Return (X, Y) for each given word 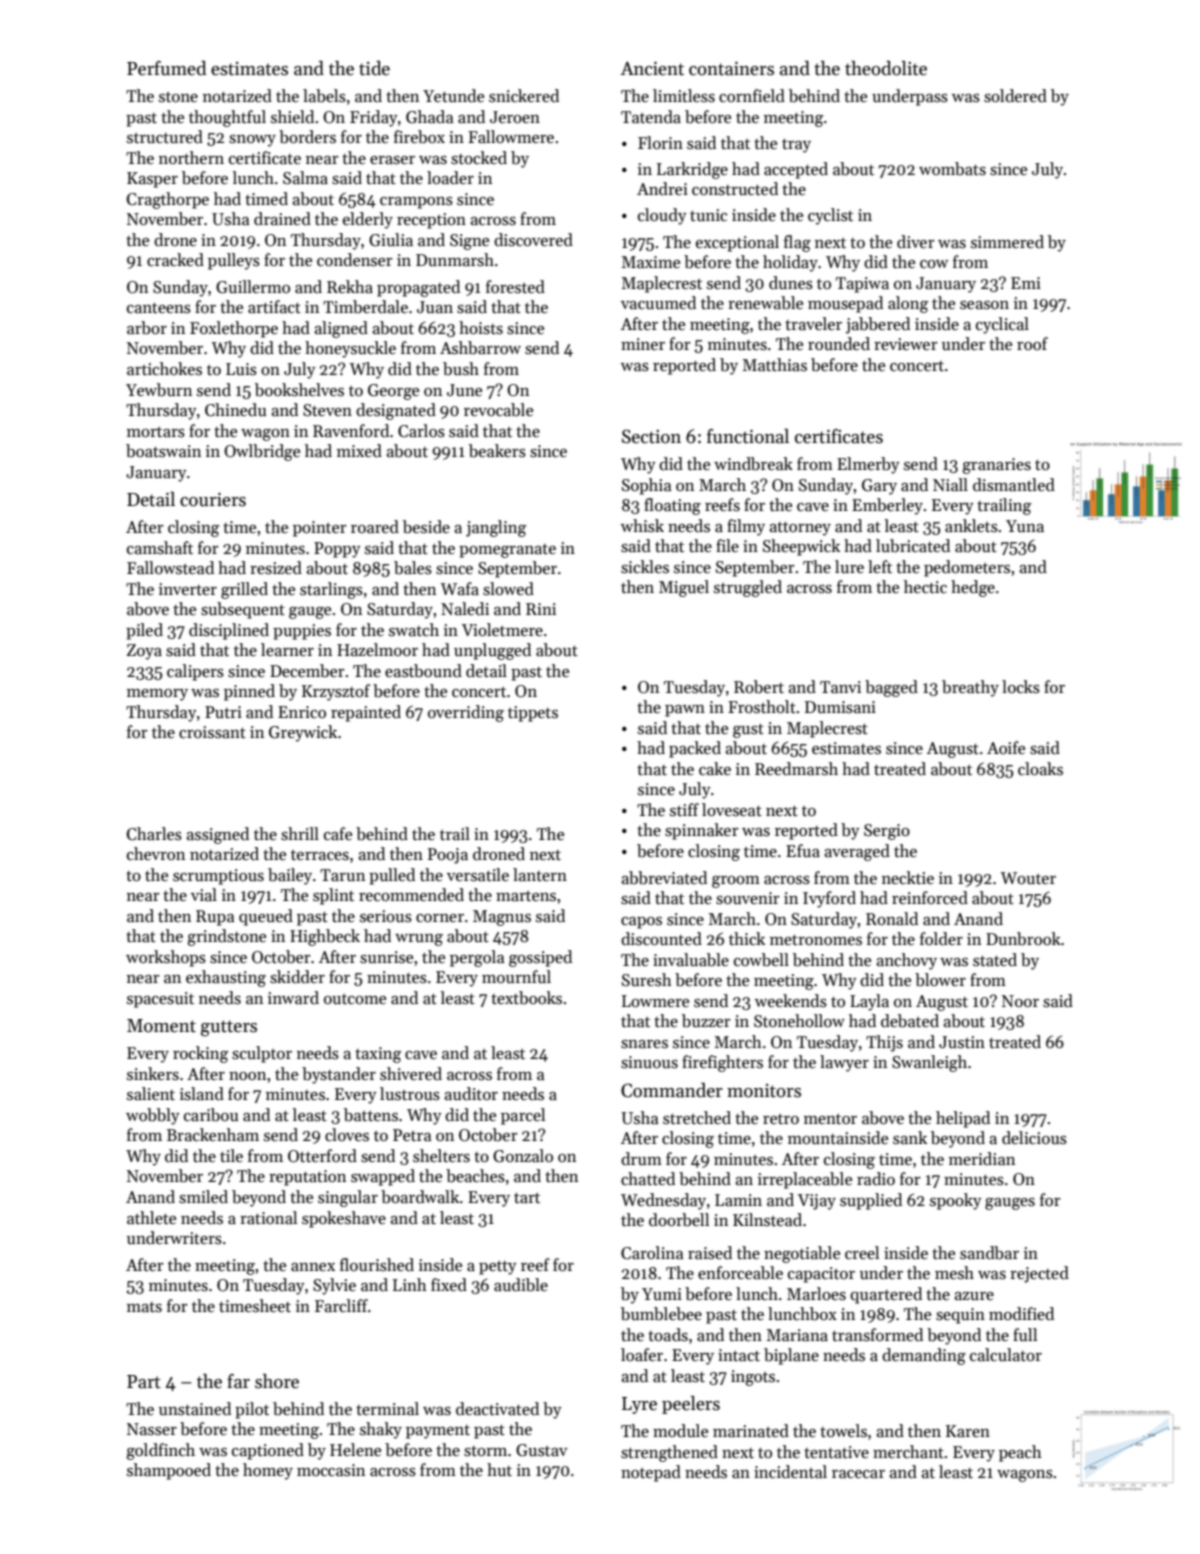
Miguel (684, 588)
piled (144, 631)
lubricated (913, 546)
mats (144, 1307)
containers (731, 69)
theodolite (886, 68)
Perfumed (166, 68)
